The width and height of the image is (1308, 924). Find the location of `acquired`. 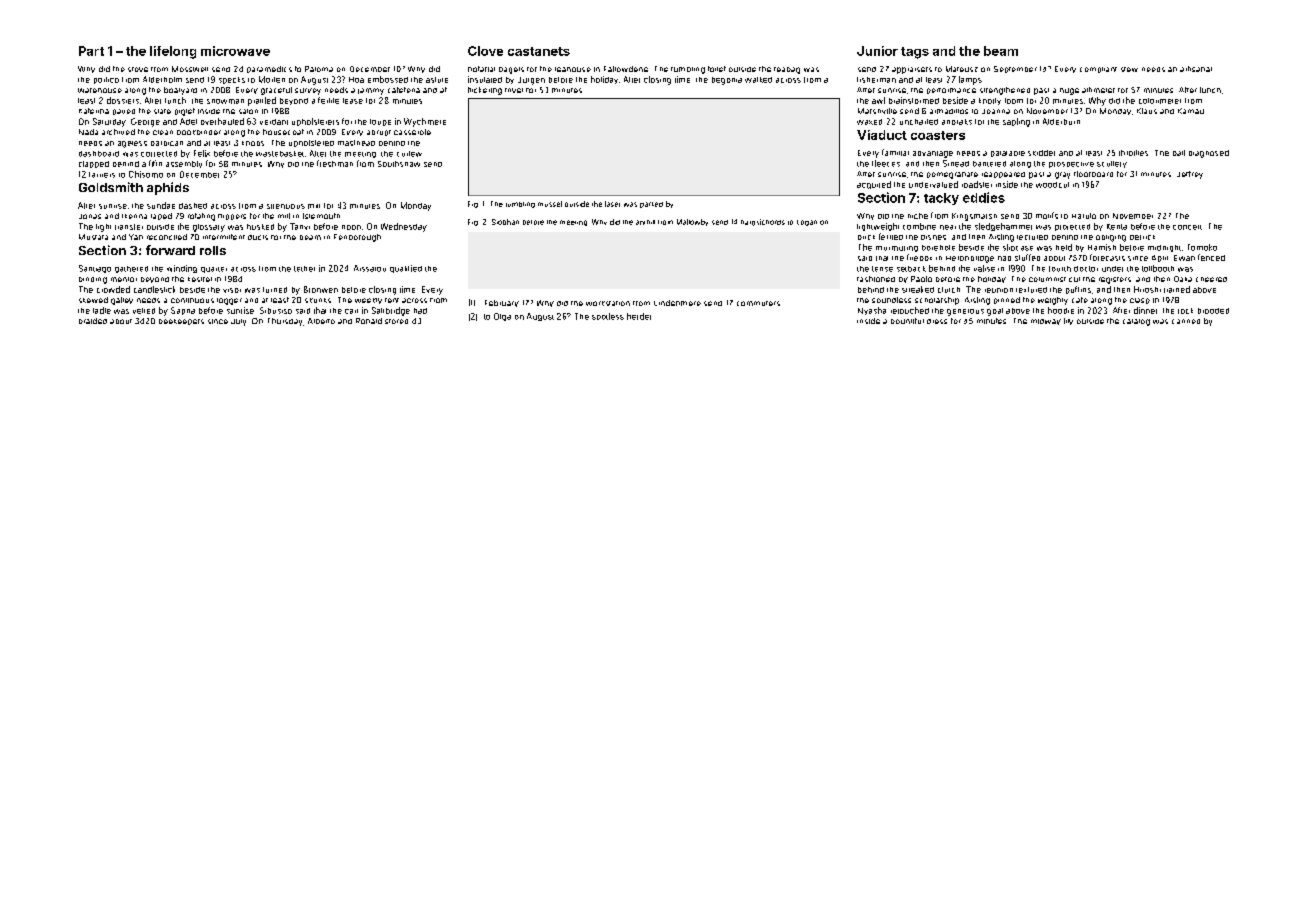

acquired is located at coordinates (874, 185).
